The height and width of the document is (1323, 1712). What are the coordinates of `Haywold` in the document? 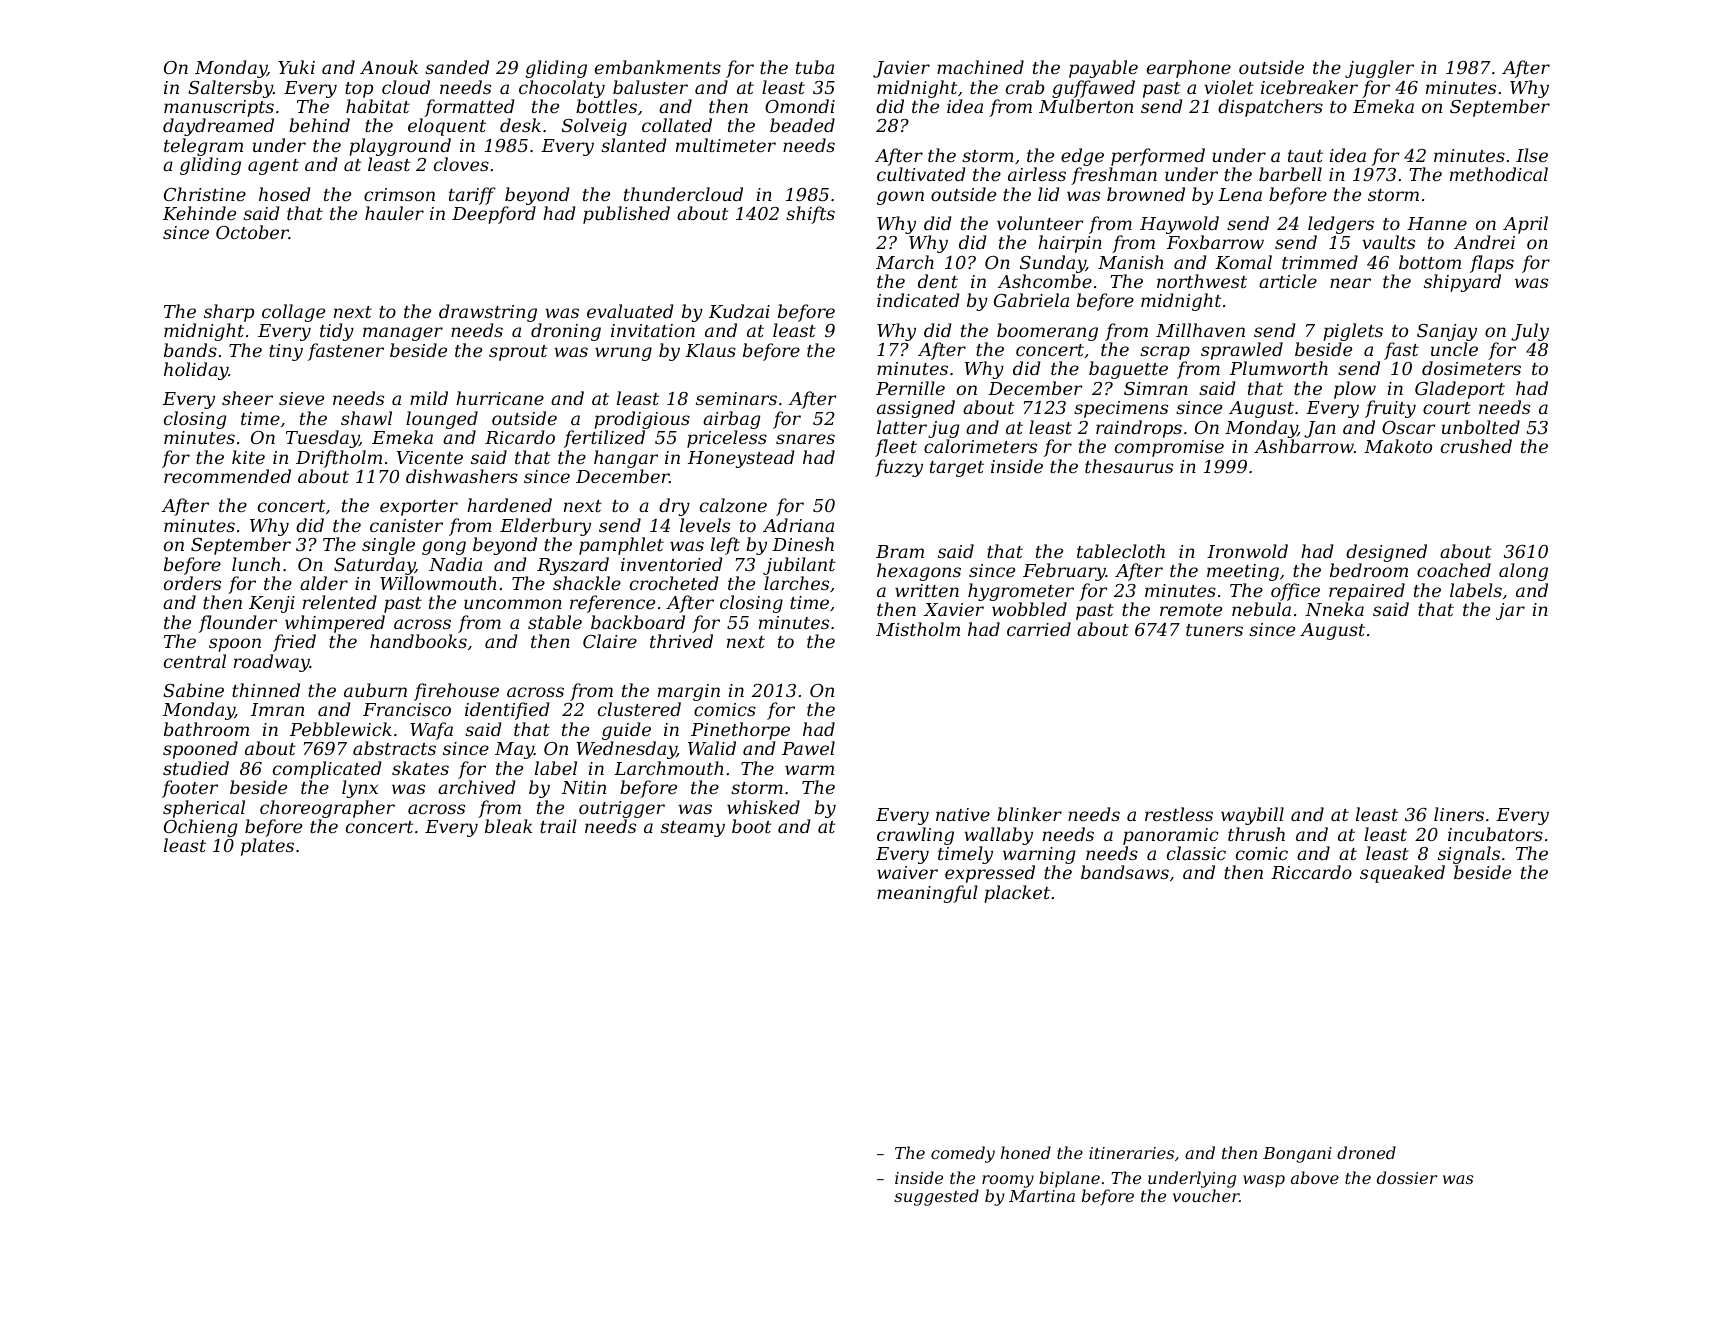 It's located at (1179, 225).
